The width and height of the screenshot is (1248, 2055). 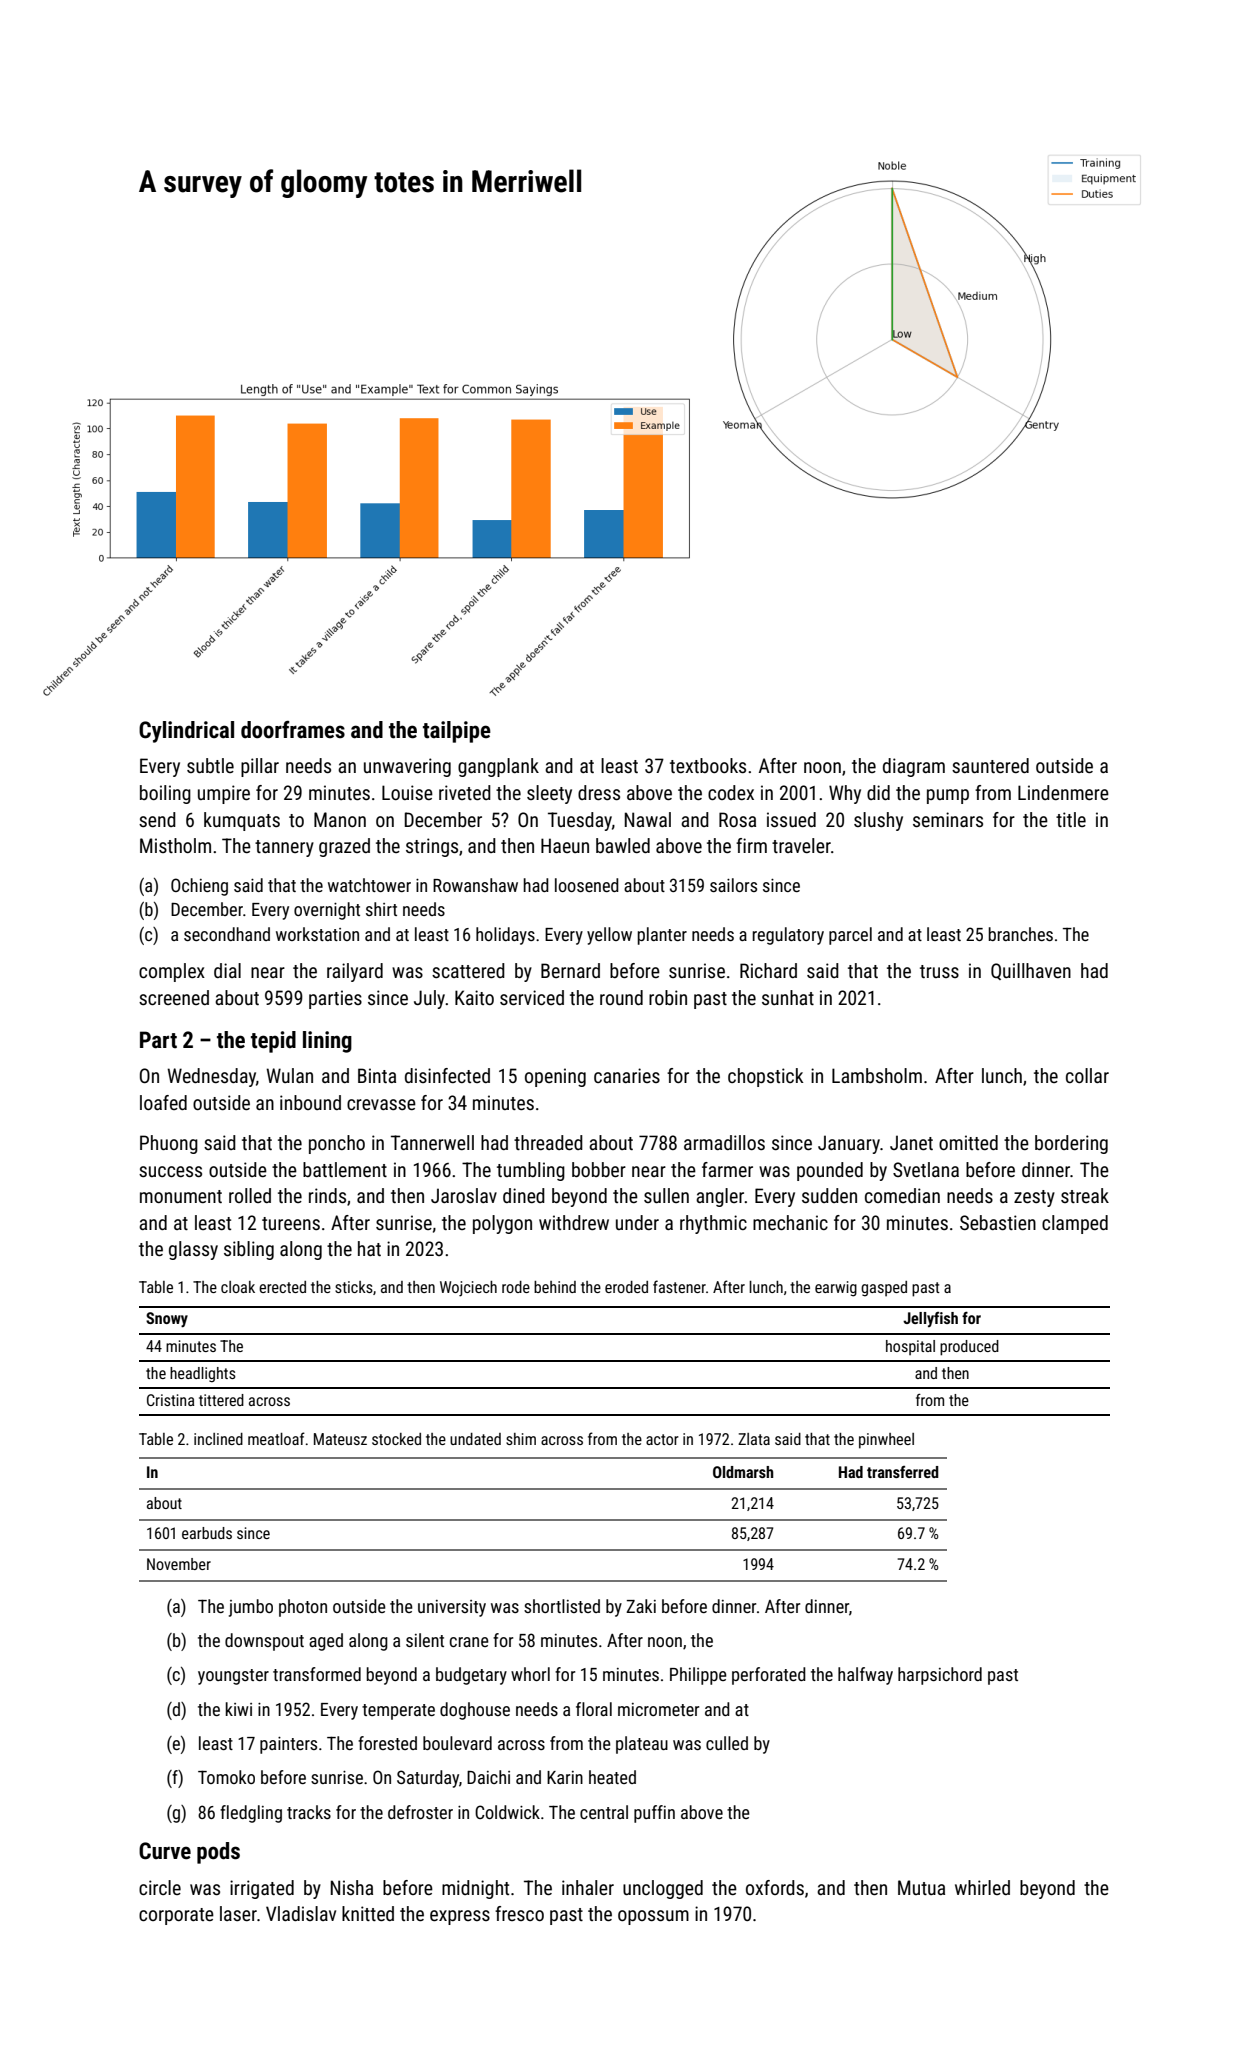 I want to click on whirled, so click(x=982, y=1887).
